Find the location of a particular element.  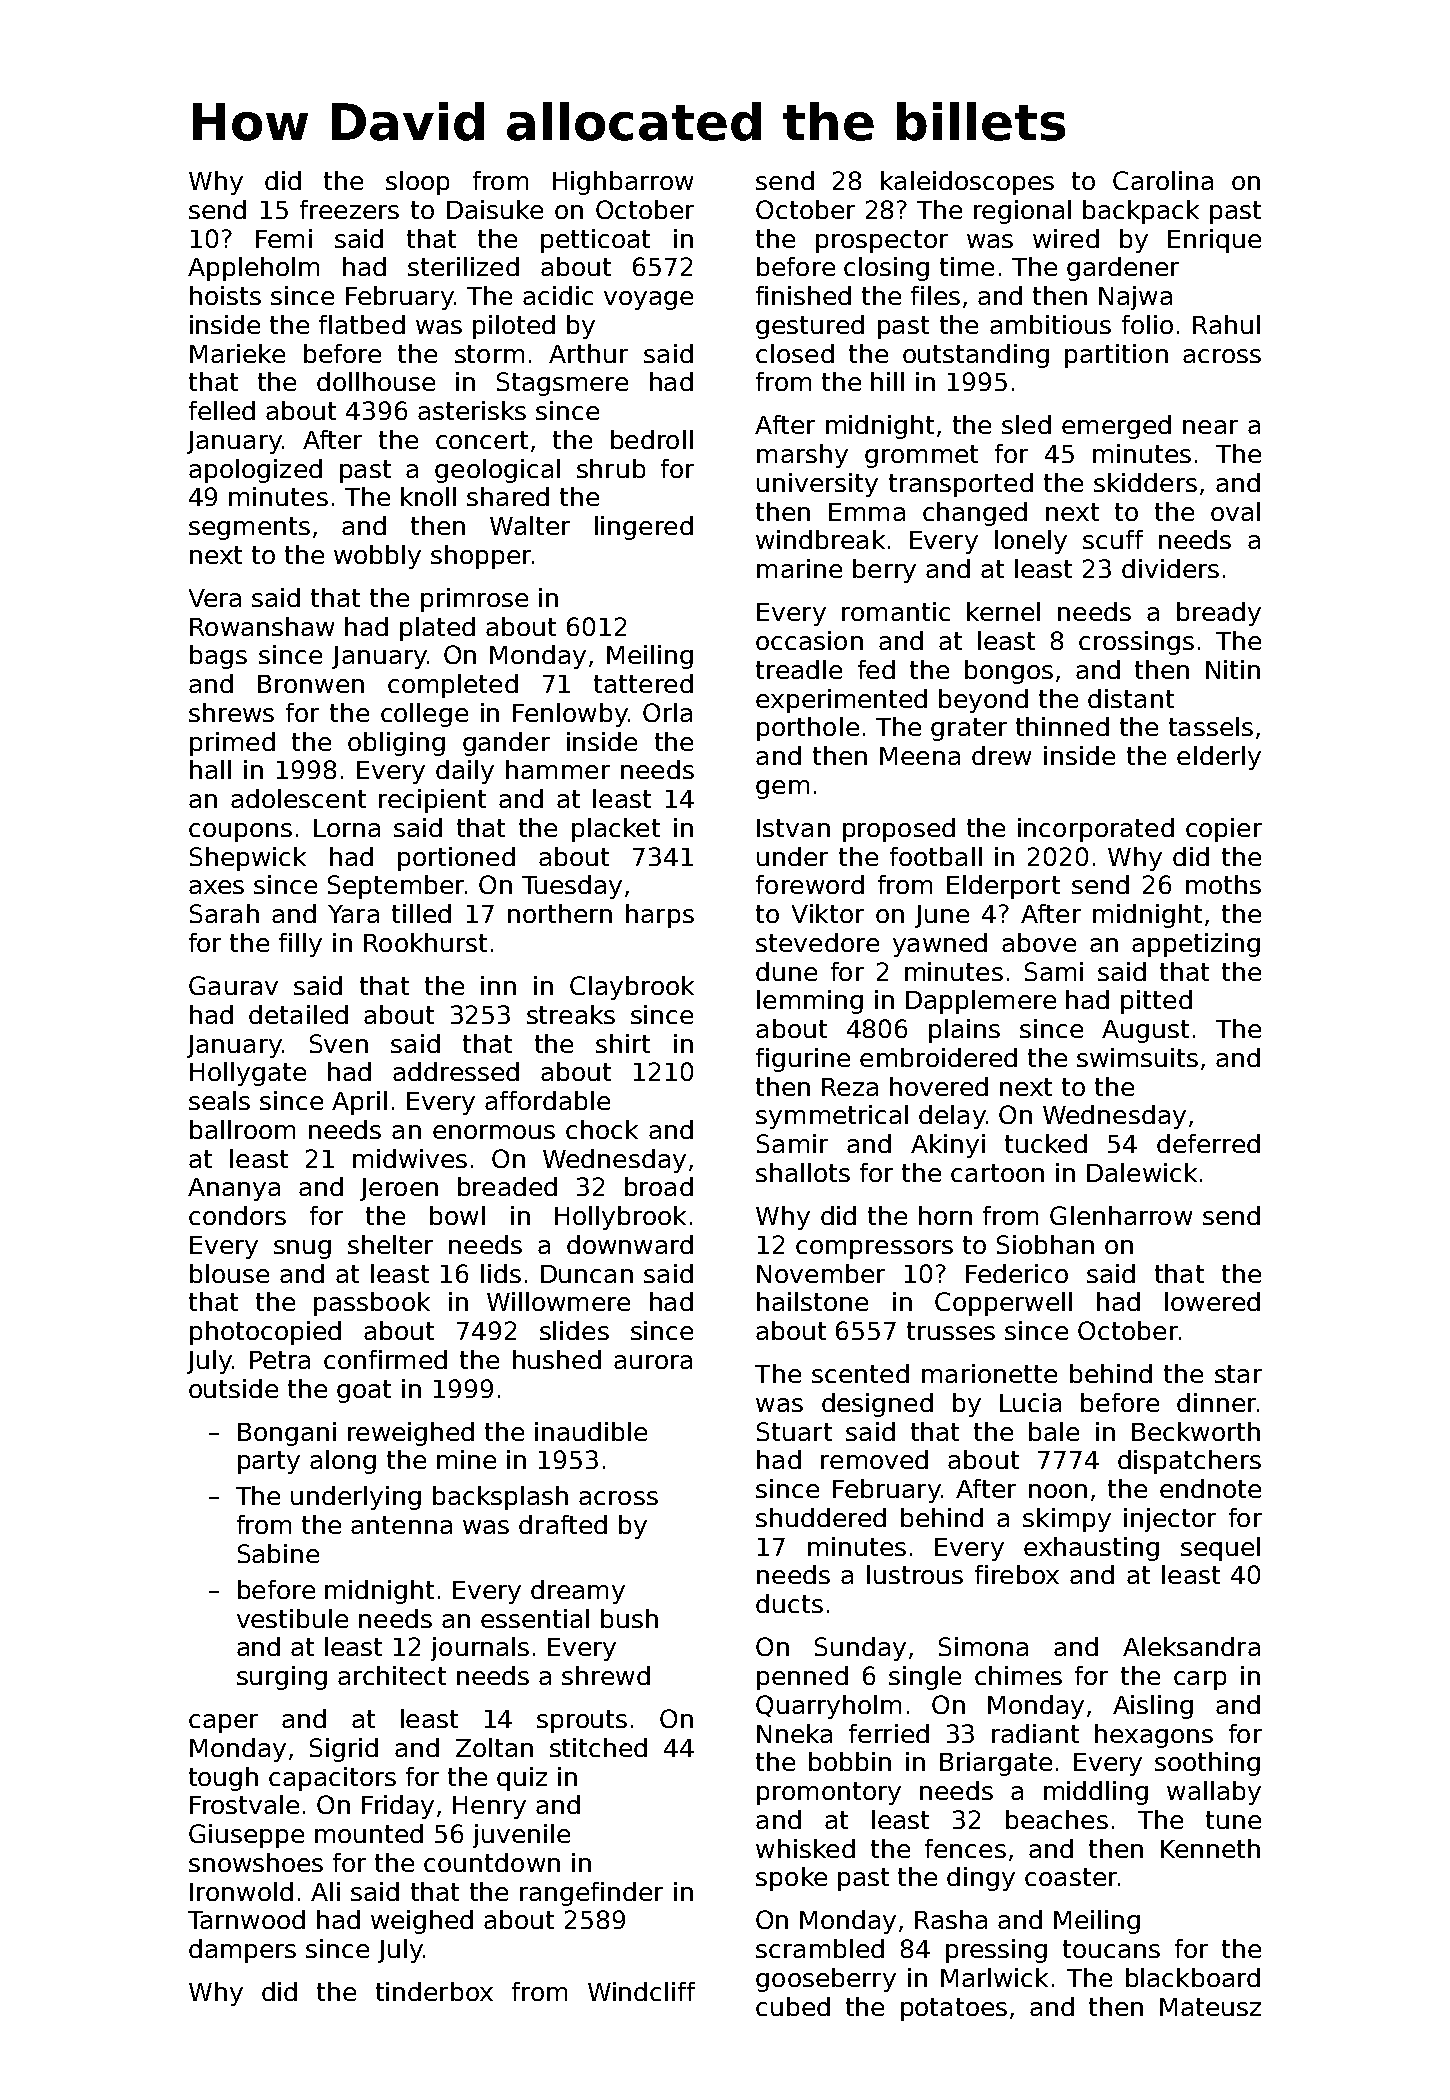

Siobhan is located at coordinates (1045, 1244).
